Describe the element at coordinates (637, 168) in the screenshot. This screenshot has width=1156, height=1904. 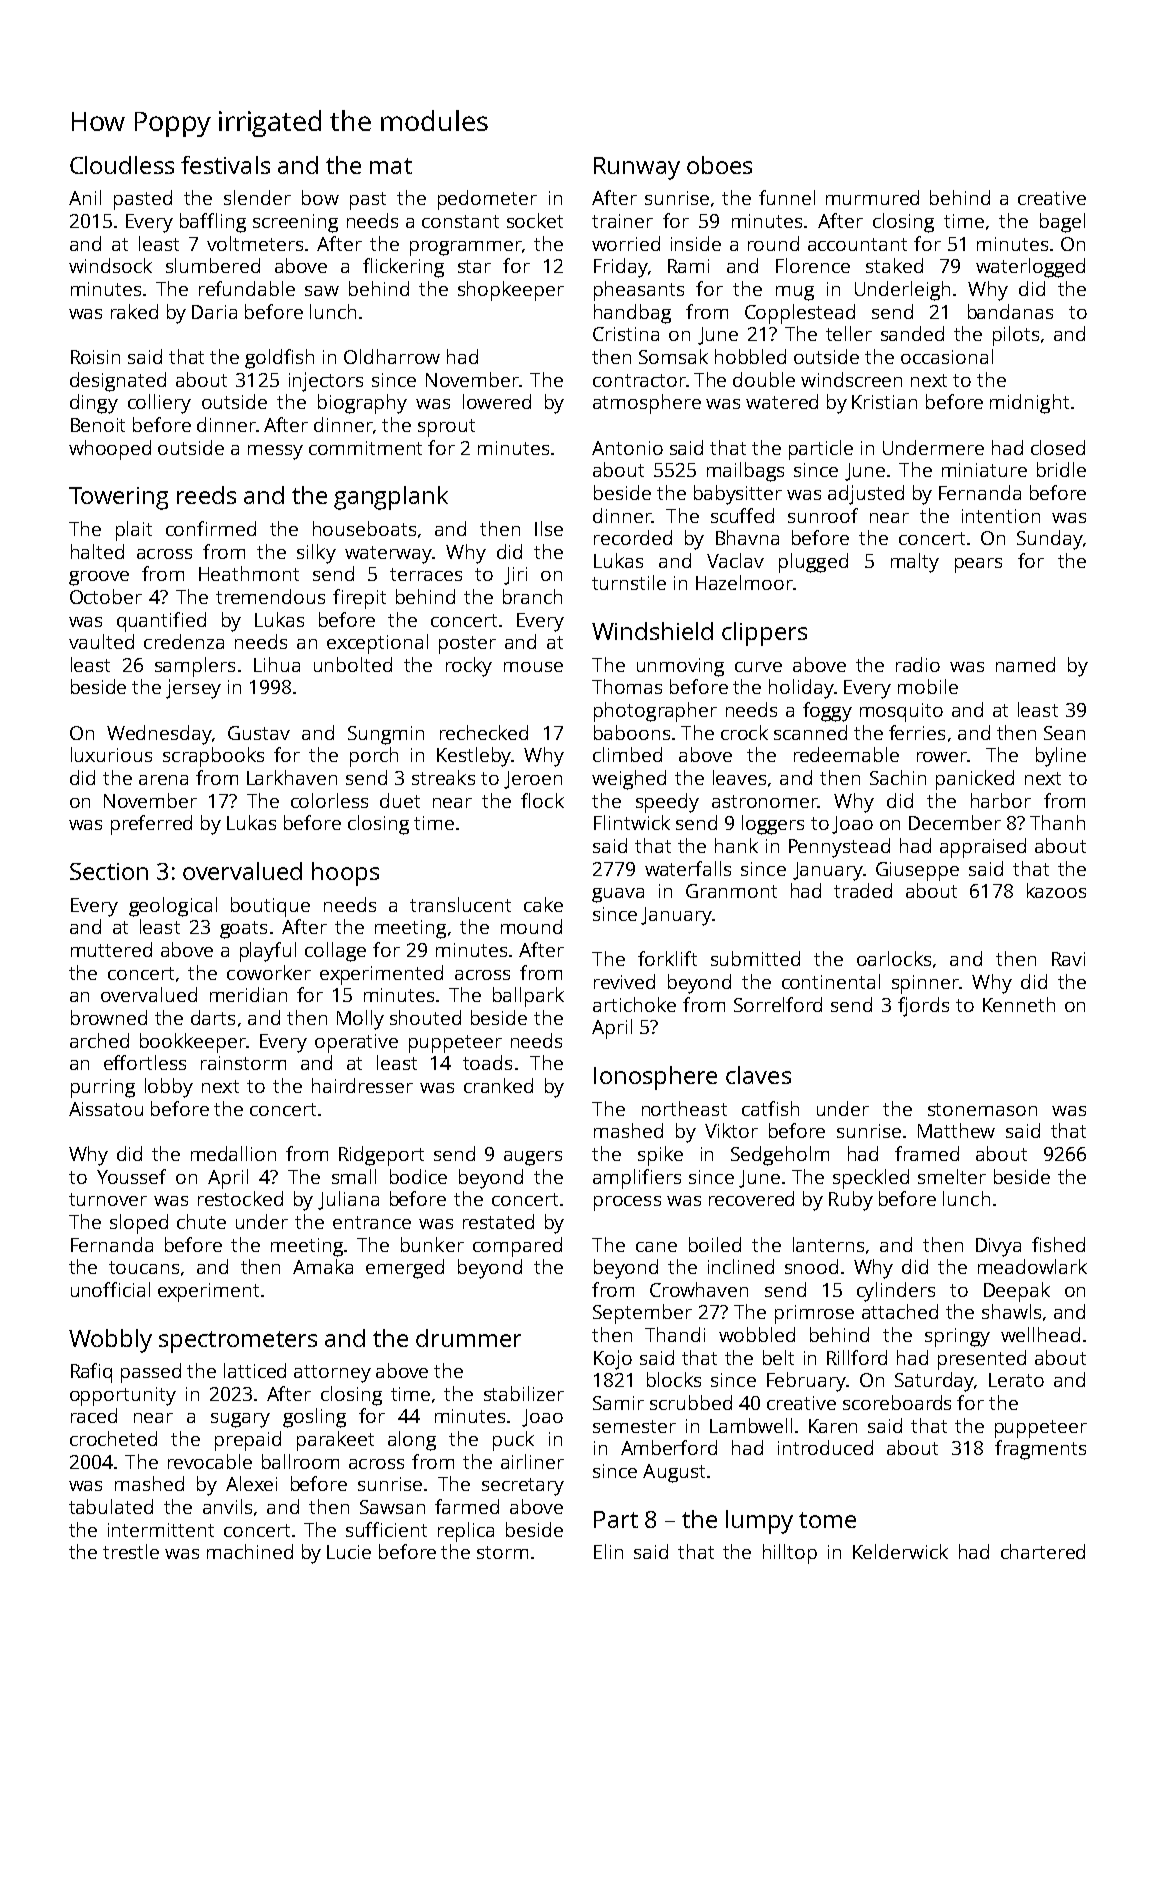
I see `Runway` at that location.
